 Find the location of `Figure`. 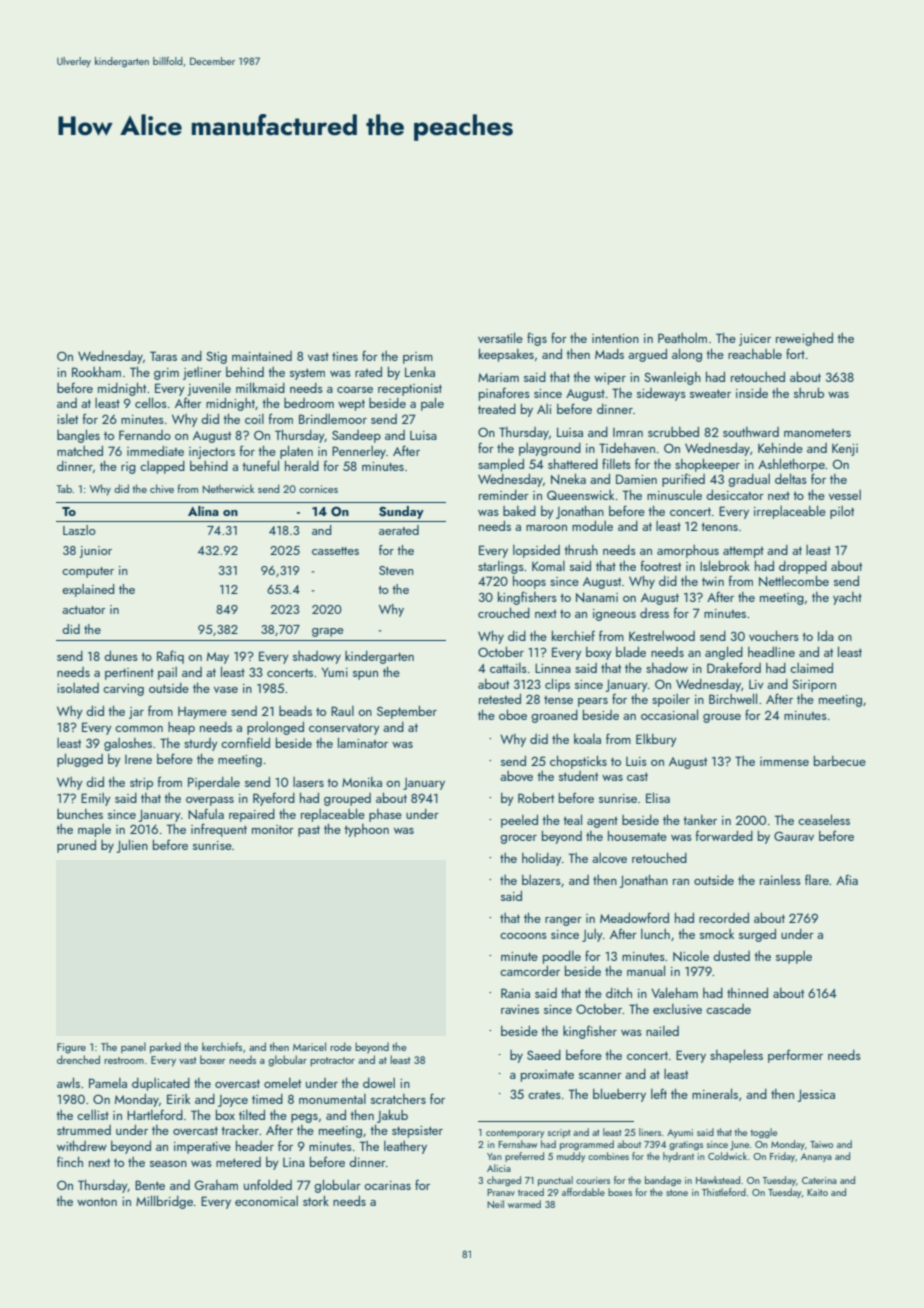

Figure is located at coordinates (71, 1048).
